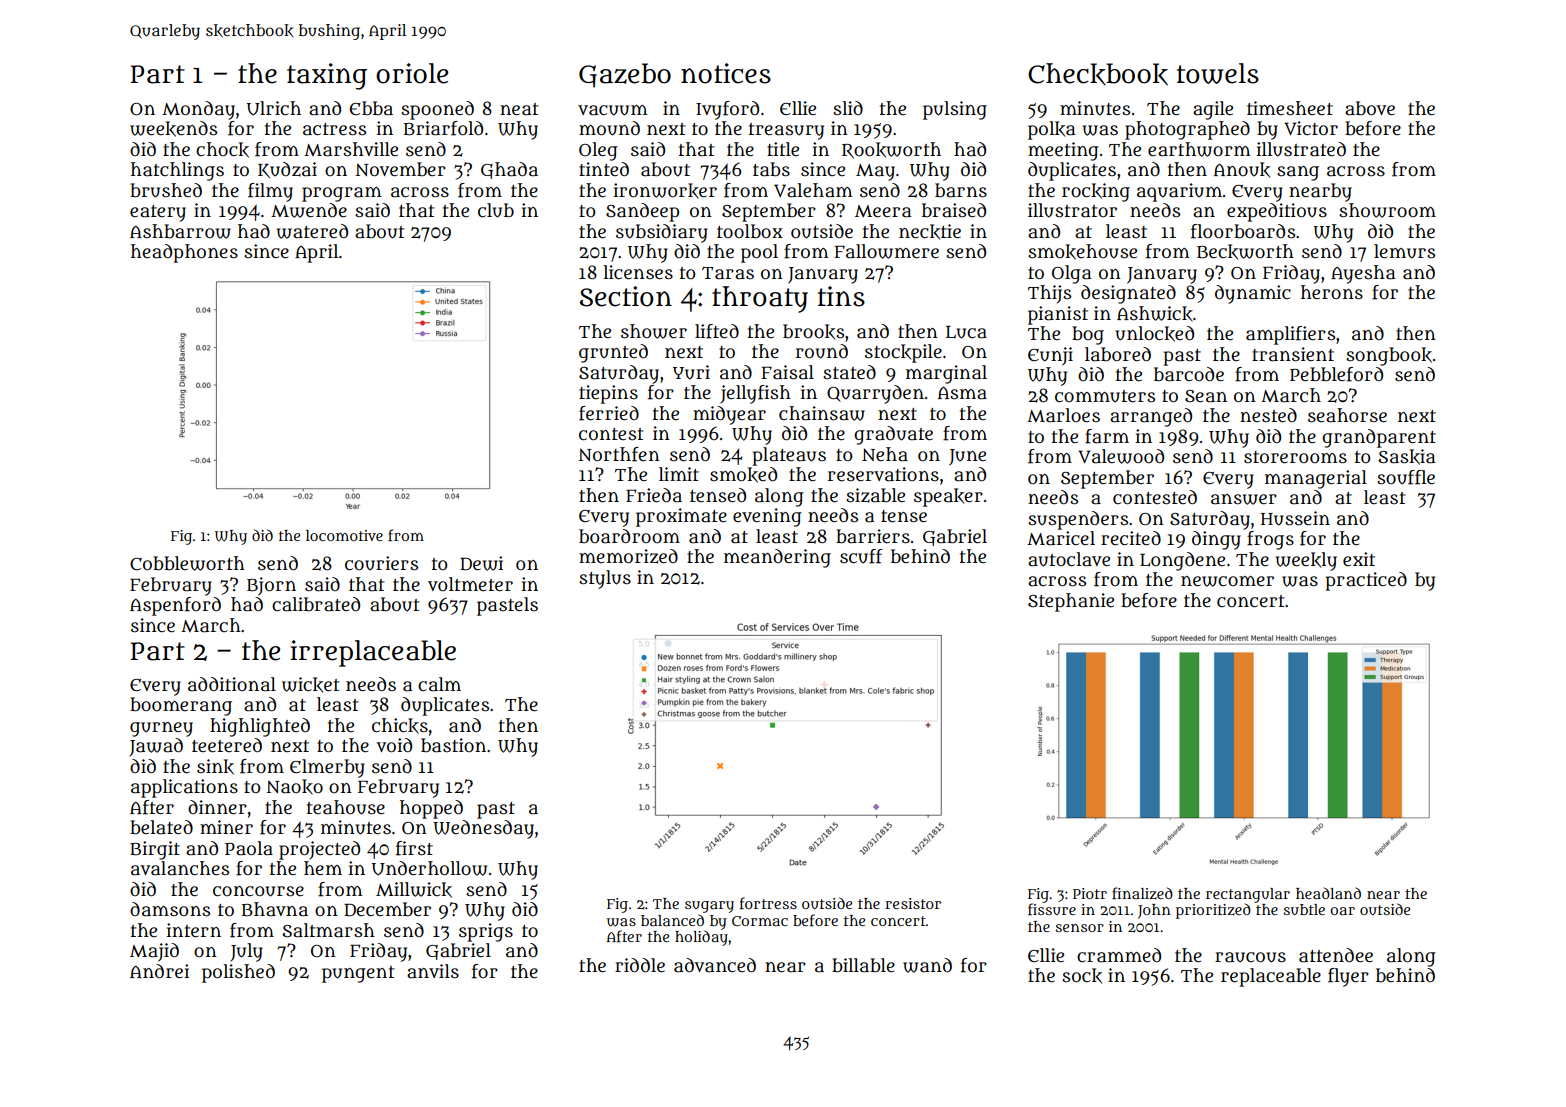 This screenshot has width=1566, height=1107. What do you see at coordinates (1071, 602) in the screenshot?
I see `Stephanie` at bounding box center [1071, 602].
